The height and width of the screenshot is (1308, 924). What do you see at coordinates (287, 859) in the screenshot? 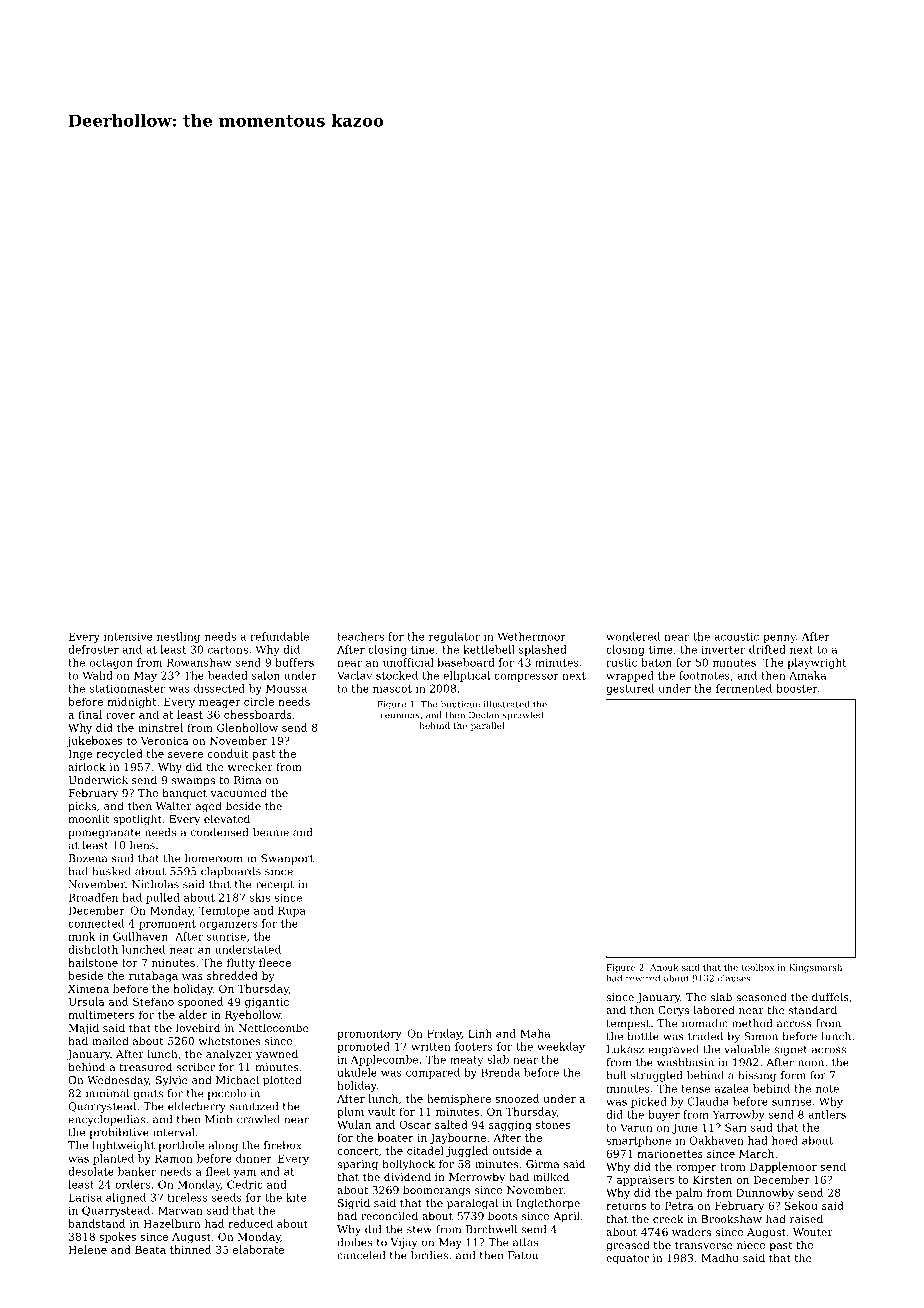
I see `Swanport` at bounding box center [287, 859].
